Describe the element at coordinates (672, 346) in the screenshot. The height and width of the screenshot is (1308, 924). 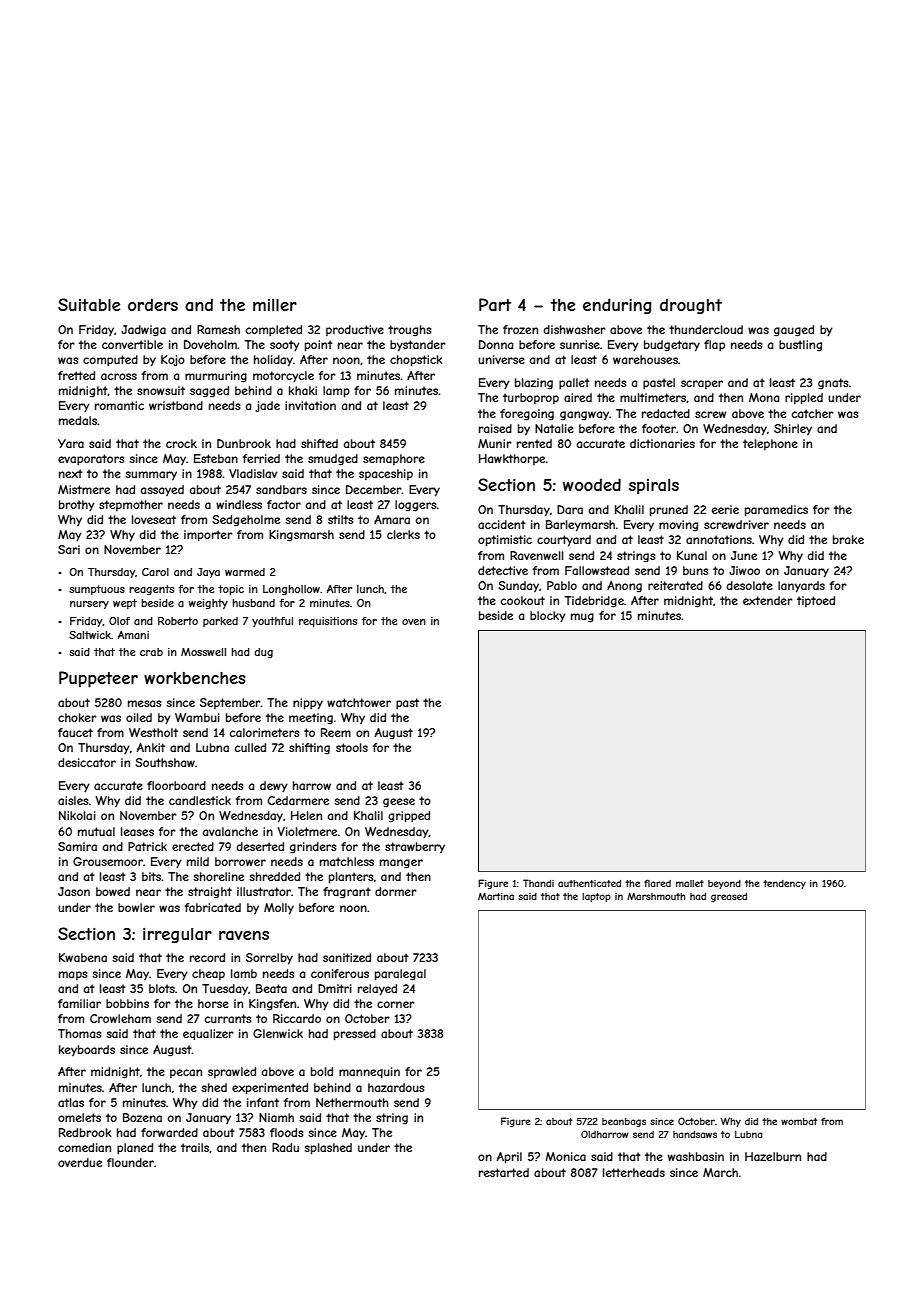
I see `budgetary` at that location.
